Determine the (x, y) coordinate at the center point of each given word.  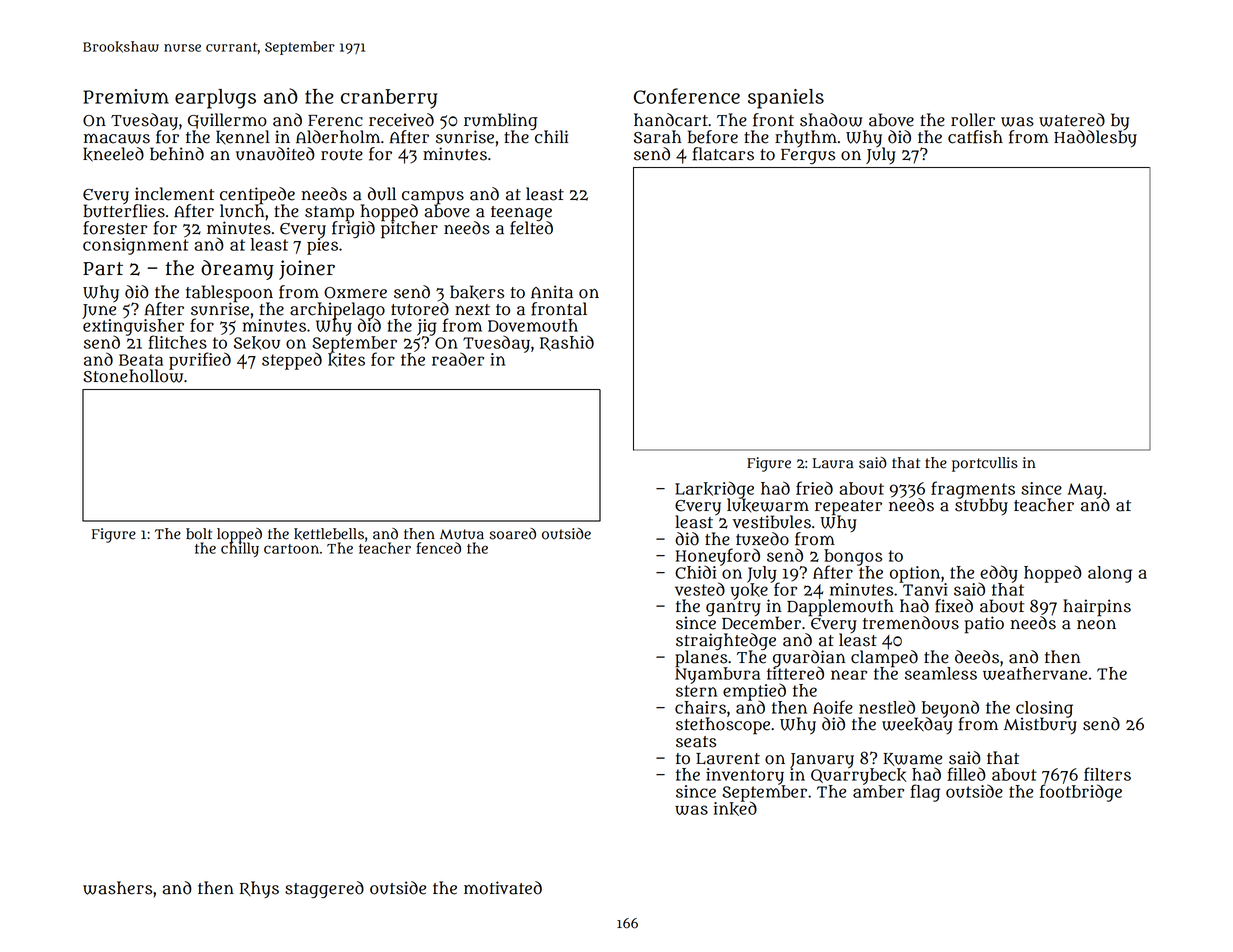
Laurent (728, 759)
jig (427, 327)
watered (1072, 120)
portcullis (985, 464)
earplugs (215, 99)
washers (117, 888)
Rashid (567, 343)
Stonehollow (133, 376)
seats (696, 742)
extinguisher (133, 327)
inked (735, 808)
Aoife (833, 707)
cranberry (389, 99)
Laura (833, 463)
